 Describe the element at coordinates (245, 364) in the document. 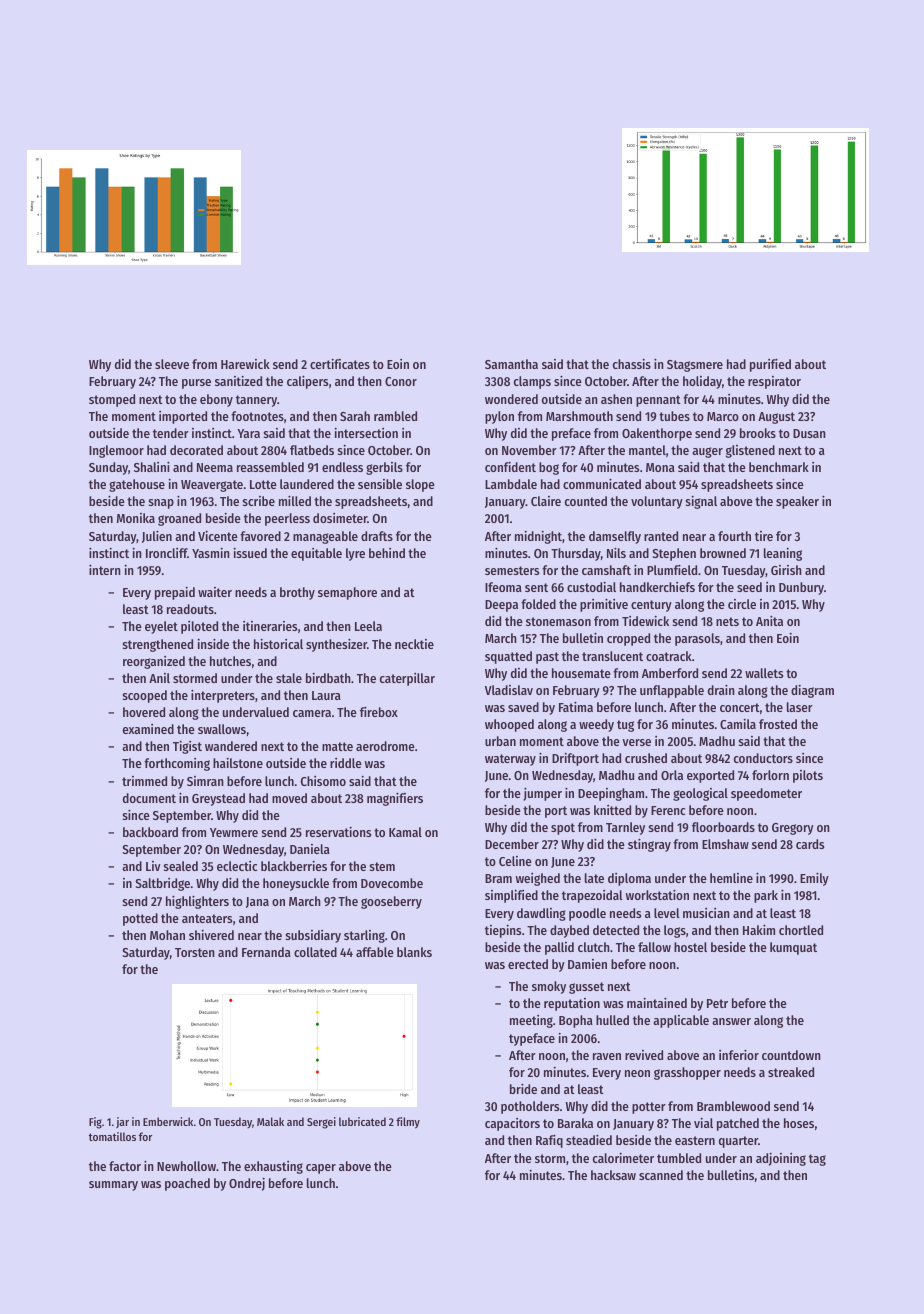

I see `Harewick` at that location.
